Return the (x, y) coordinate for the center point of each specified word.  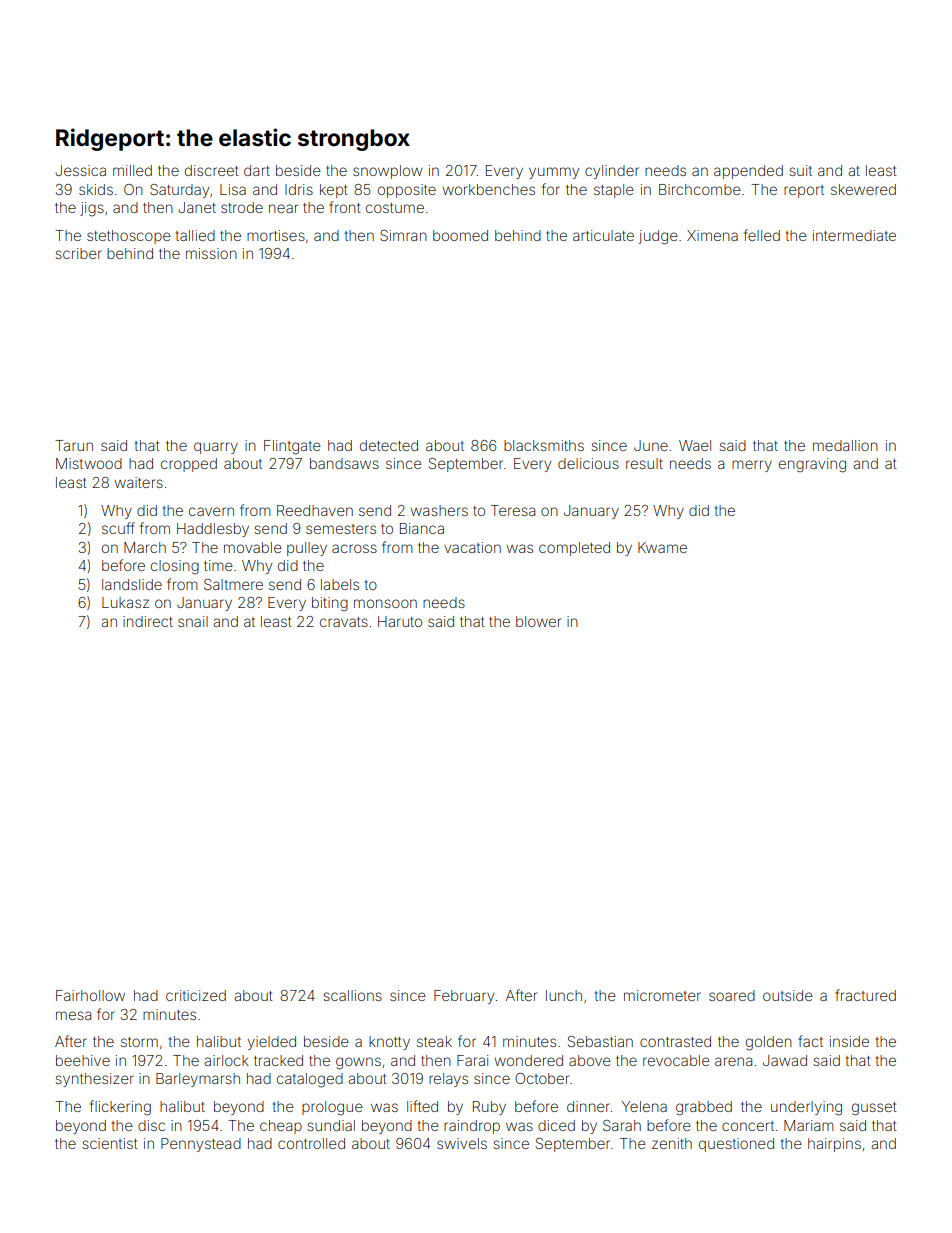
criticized (196, 995)
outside (788, 995)
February (464, 997)
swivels (462, 1143)
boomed (460, 235)
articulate (603, 235)
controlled (311, 1143)
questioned (736, 1145)
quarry (216, 448)
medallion (845, 445)
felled (762, 235)
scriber (78, 253)
